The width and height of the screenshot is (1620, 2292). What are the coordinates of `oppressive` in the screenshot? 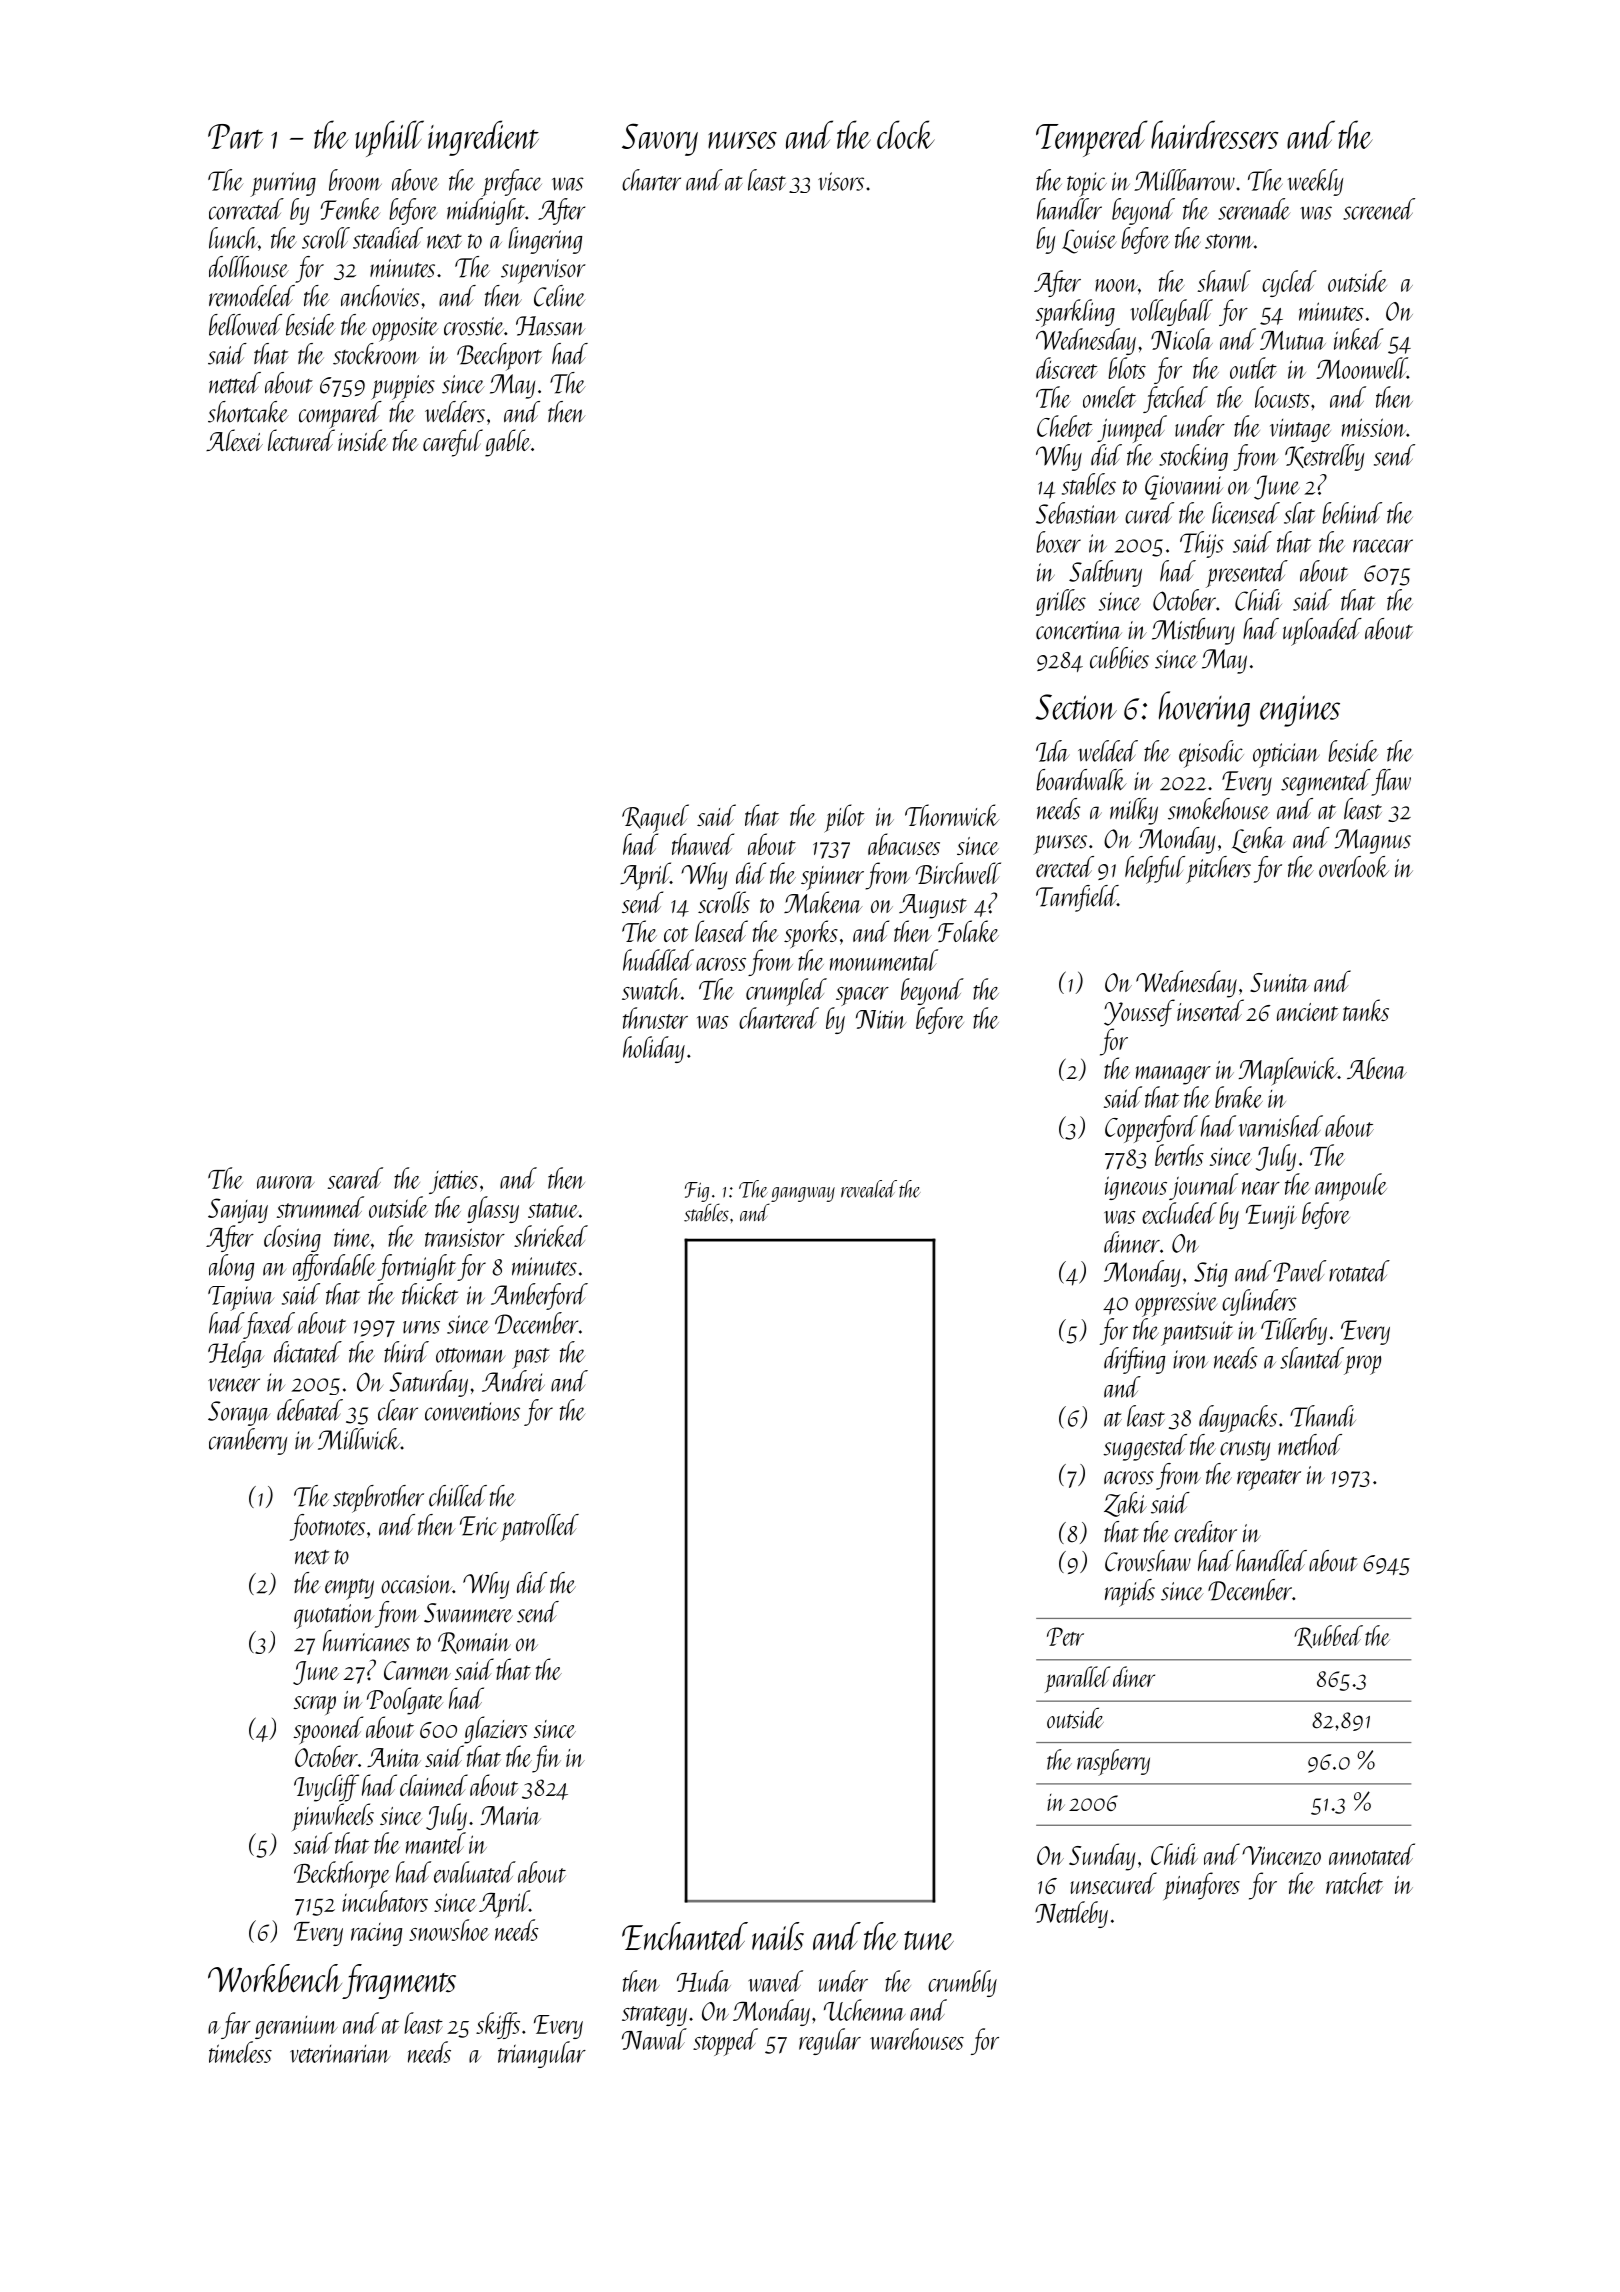 It's located at (1176, 1304).
